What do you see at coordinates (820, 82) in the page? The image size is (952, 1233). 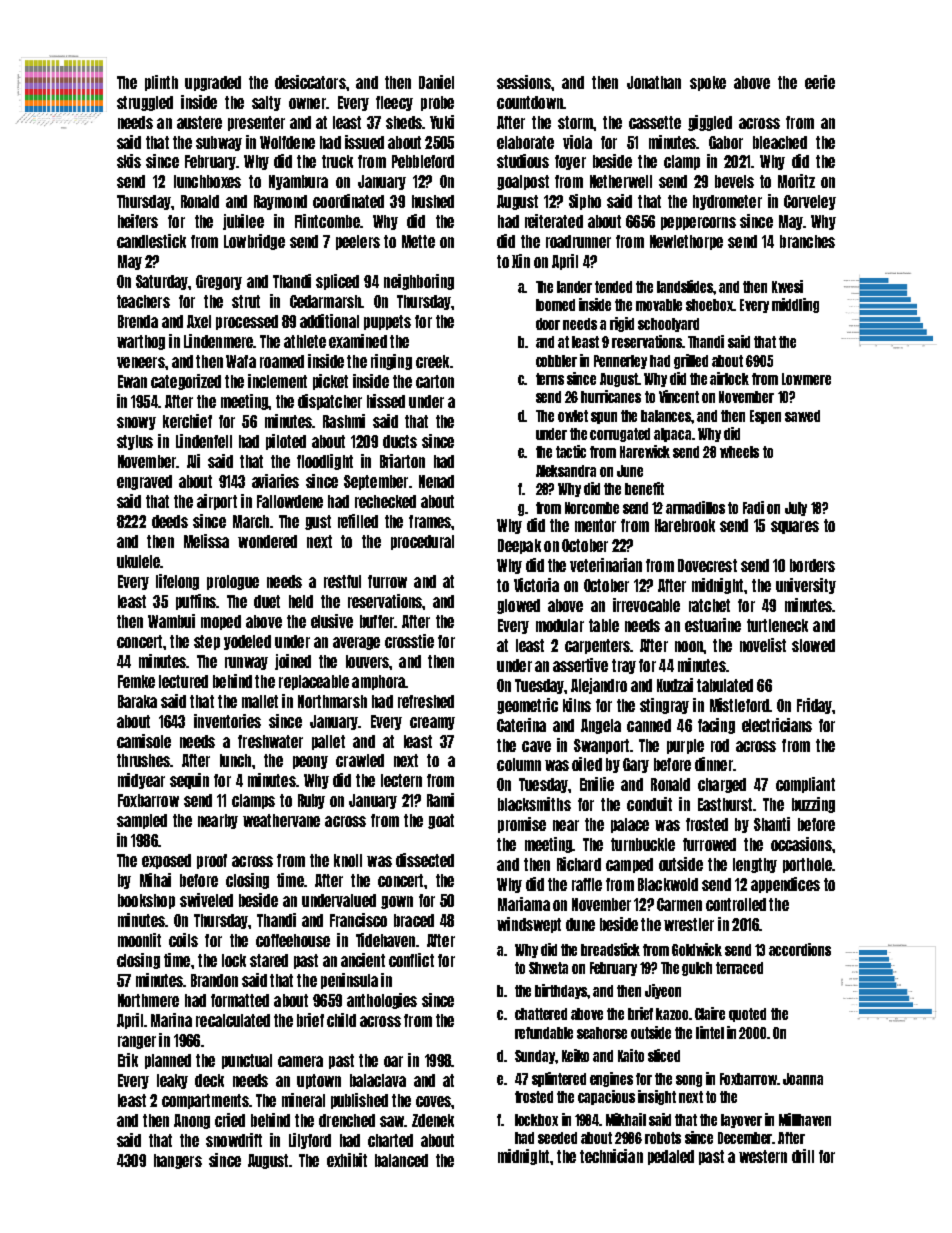 I see `eerie` at bounding box center [820, 82].
